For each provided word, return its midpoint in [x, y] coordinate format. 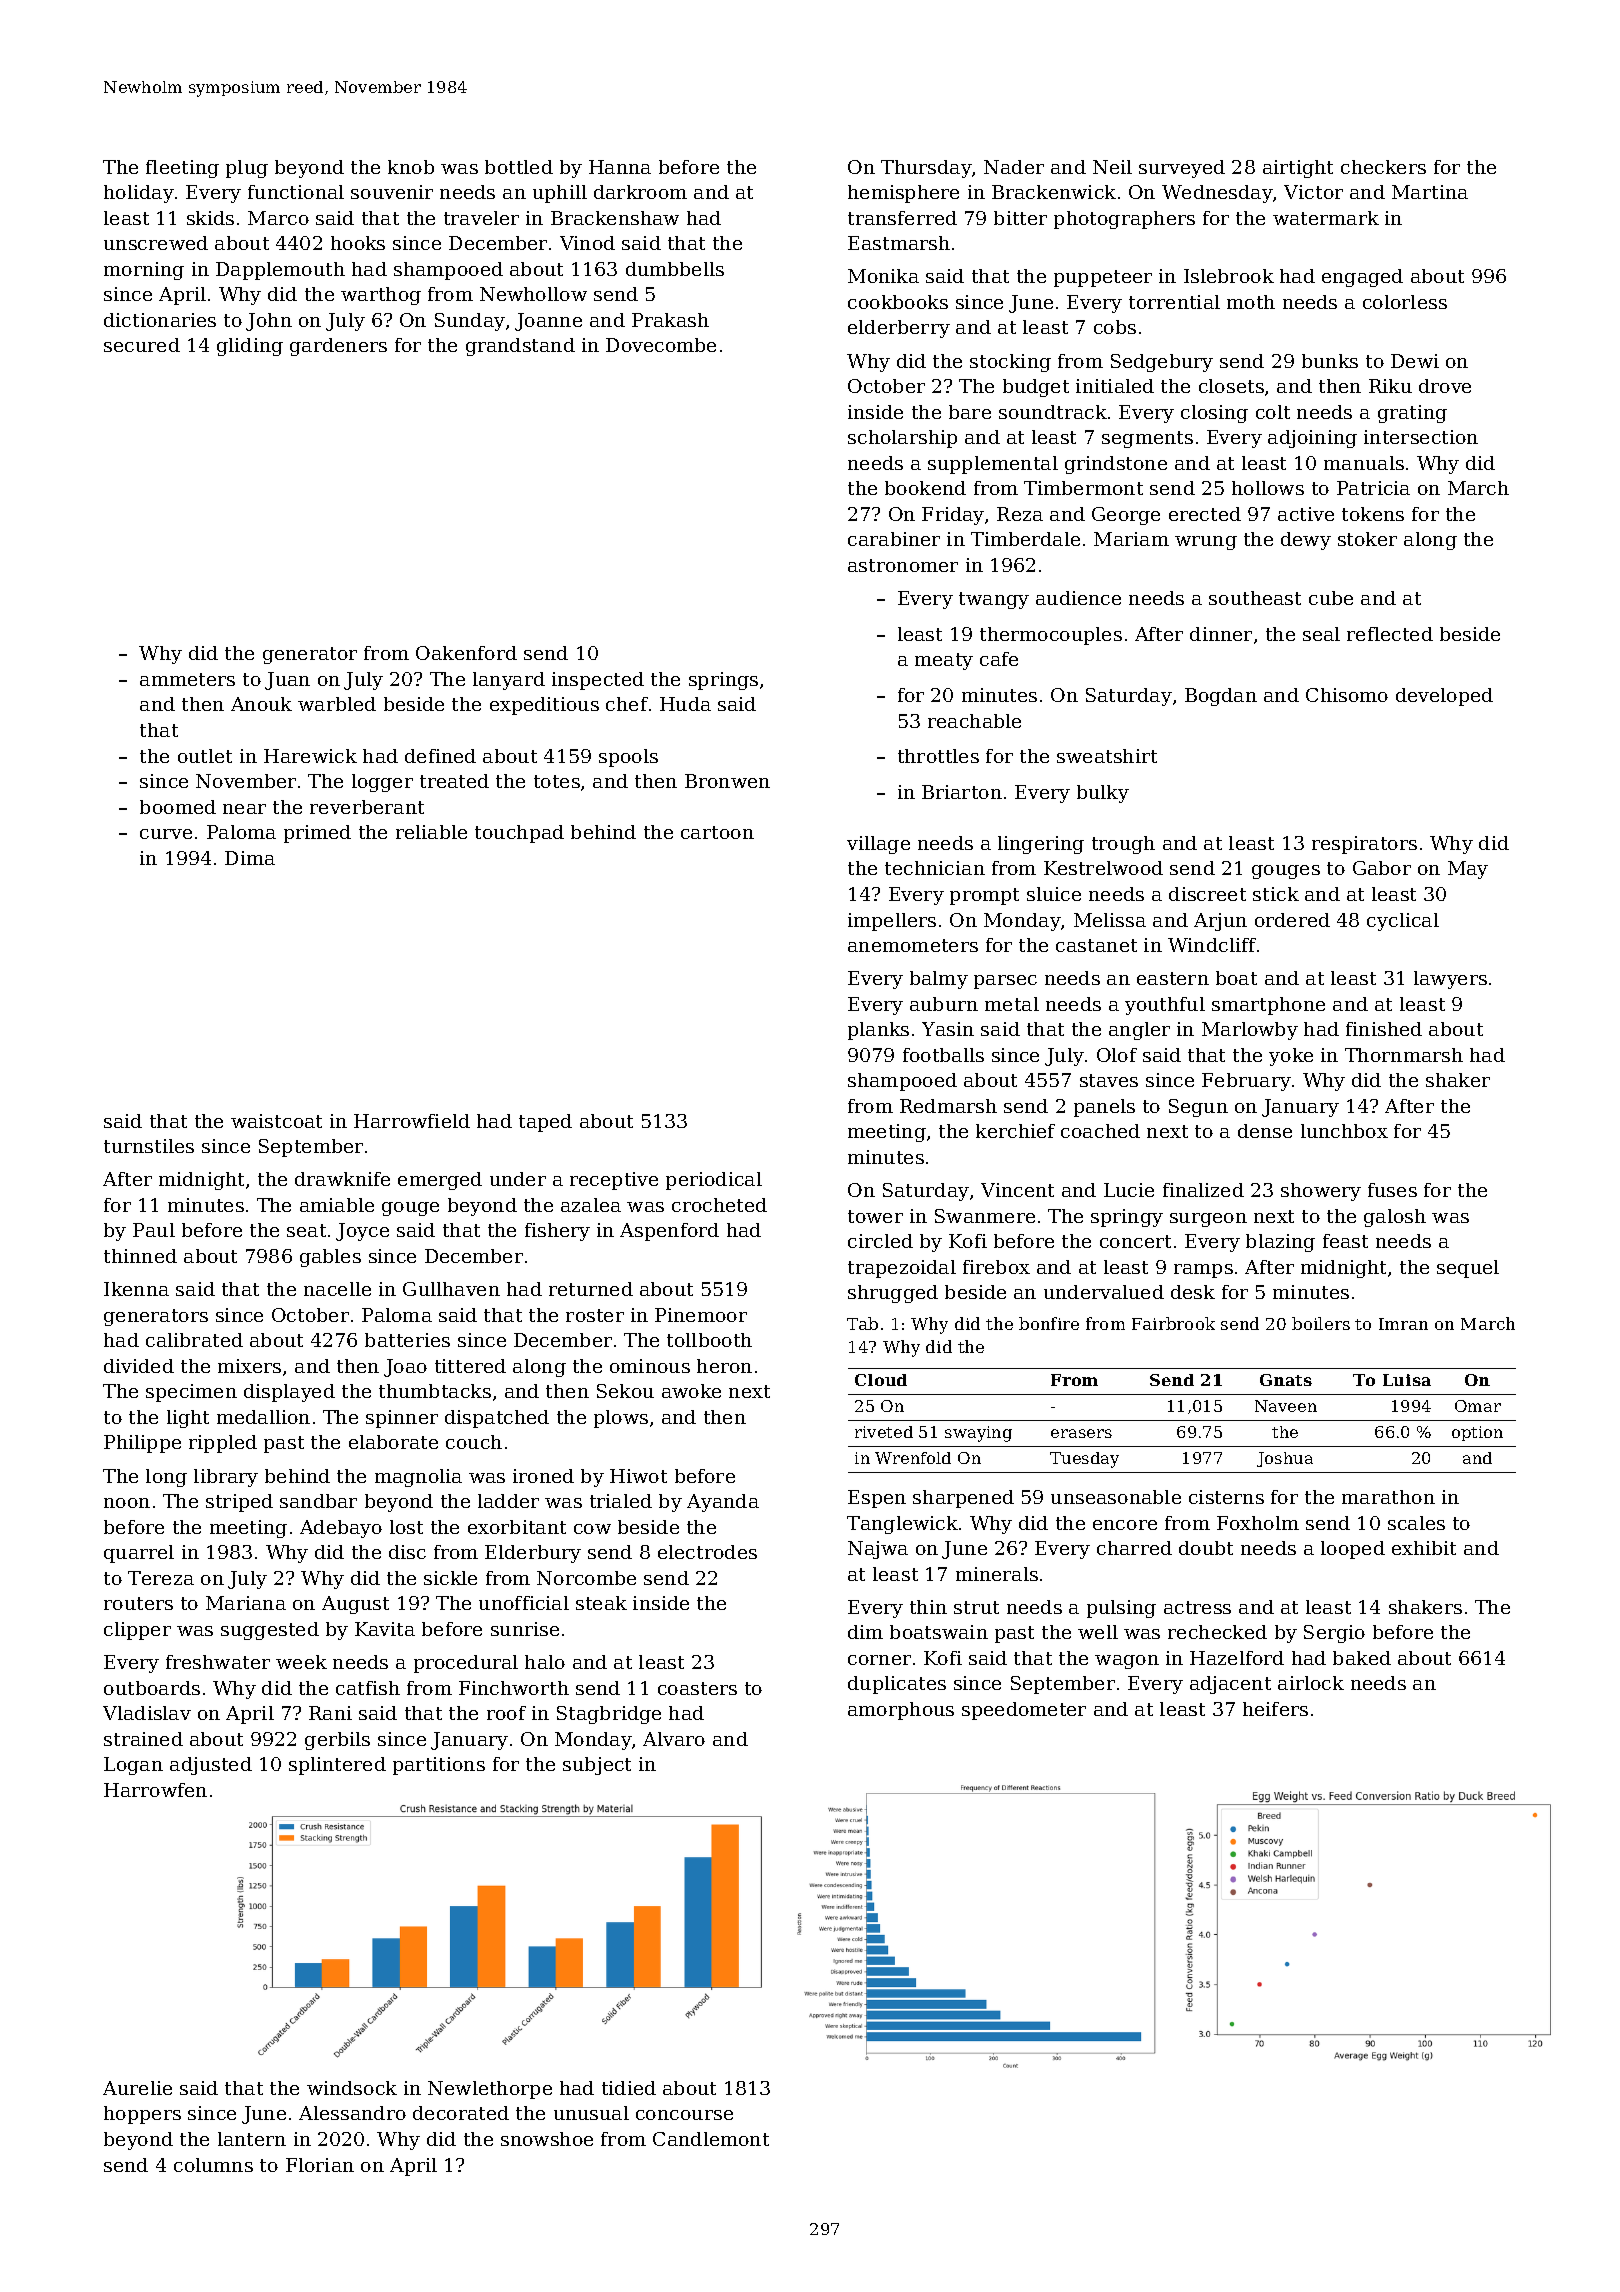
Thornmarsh [1404, 1055]
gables [330, 1258]
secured [142, 345]
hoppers [142, 2115]
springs [723, 681]
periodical [714, 1181]
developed [1444, 697]
